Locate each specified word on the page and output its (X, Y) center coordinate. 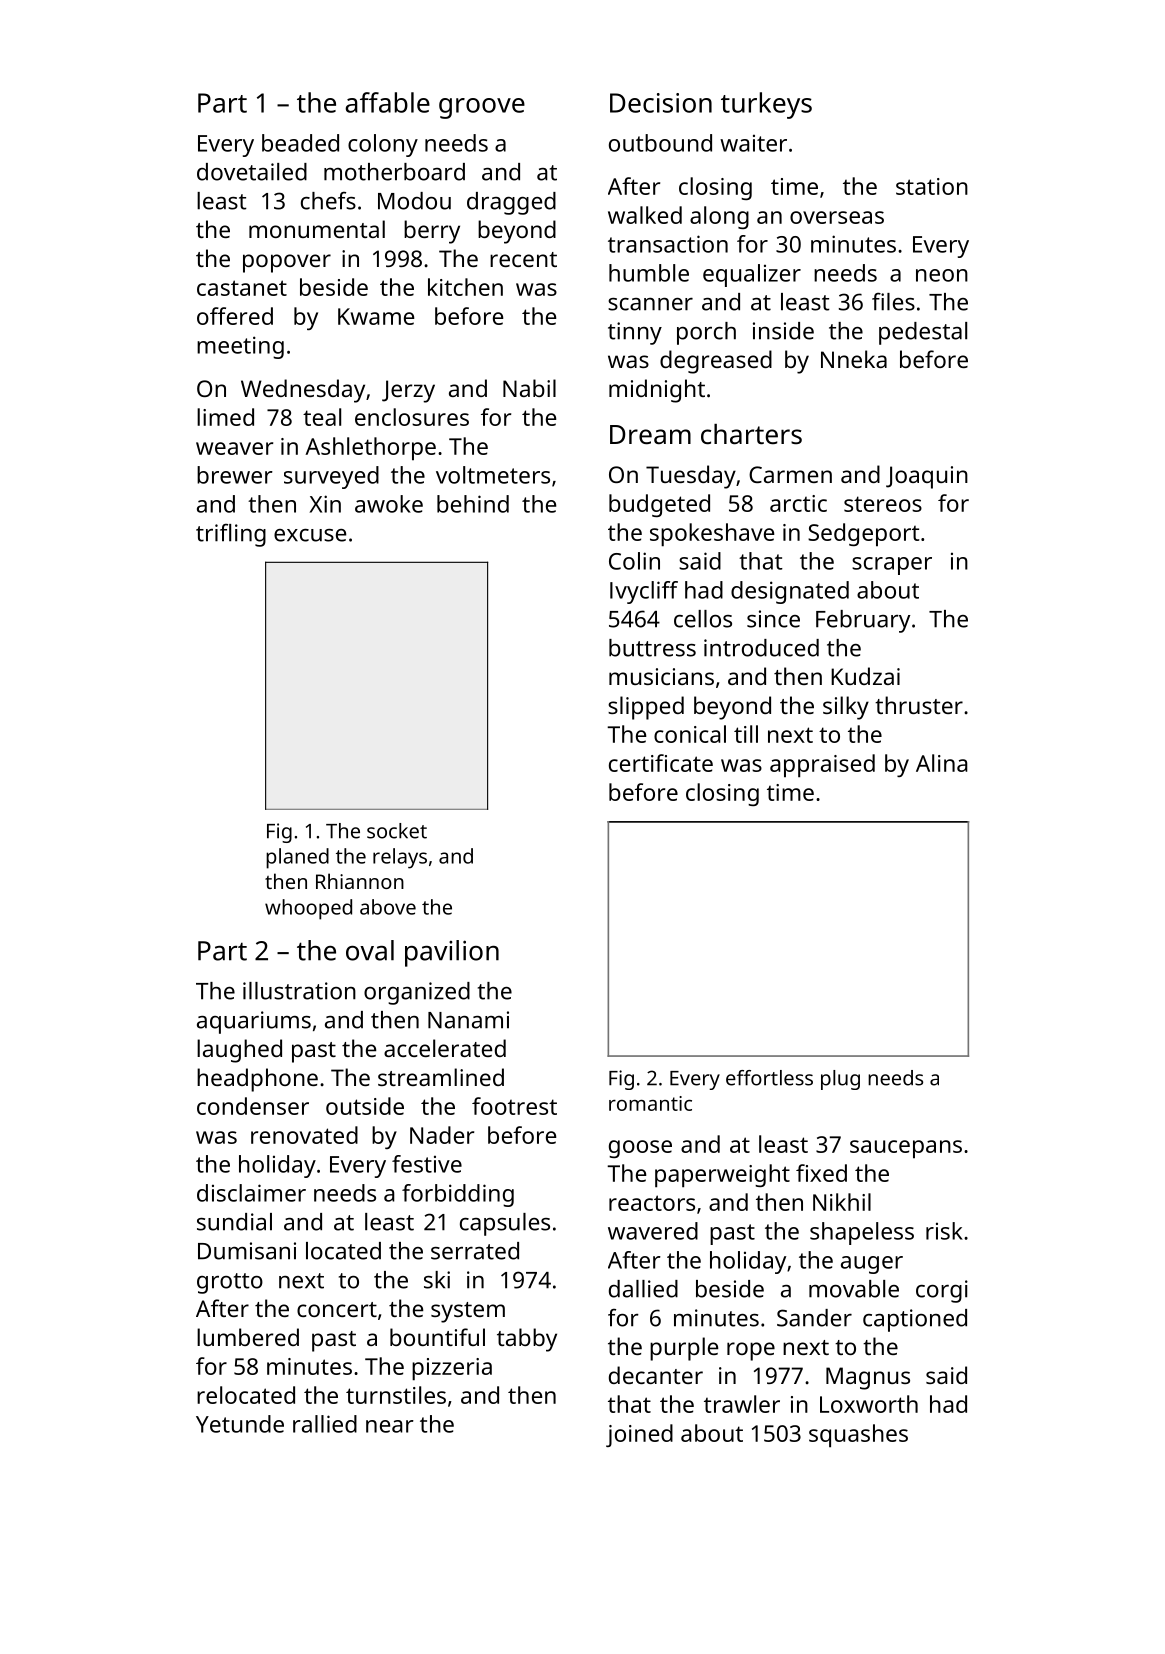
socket (397, 831)
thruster (919, 705)
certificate (661, 763)
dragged (511, 203)
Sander (814, 1318)
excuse (310, 535)
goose (640, 1149)
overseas (837, 217)
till (746, 734)
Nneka (854, 359)
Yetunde (240, 1424)
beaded (300, 143)
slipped (646, 708)
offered (235, 316)
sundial (234, 1222)
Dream (650, 435)
